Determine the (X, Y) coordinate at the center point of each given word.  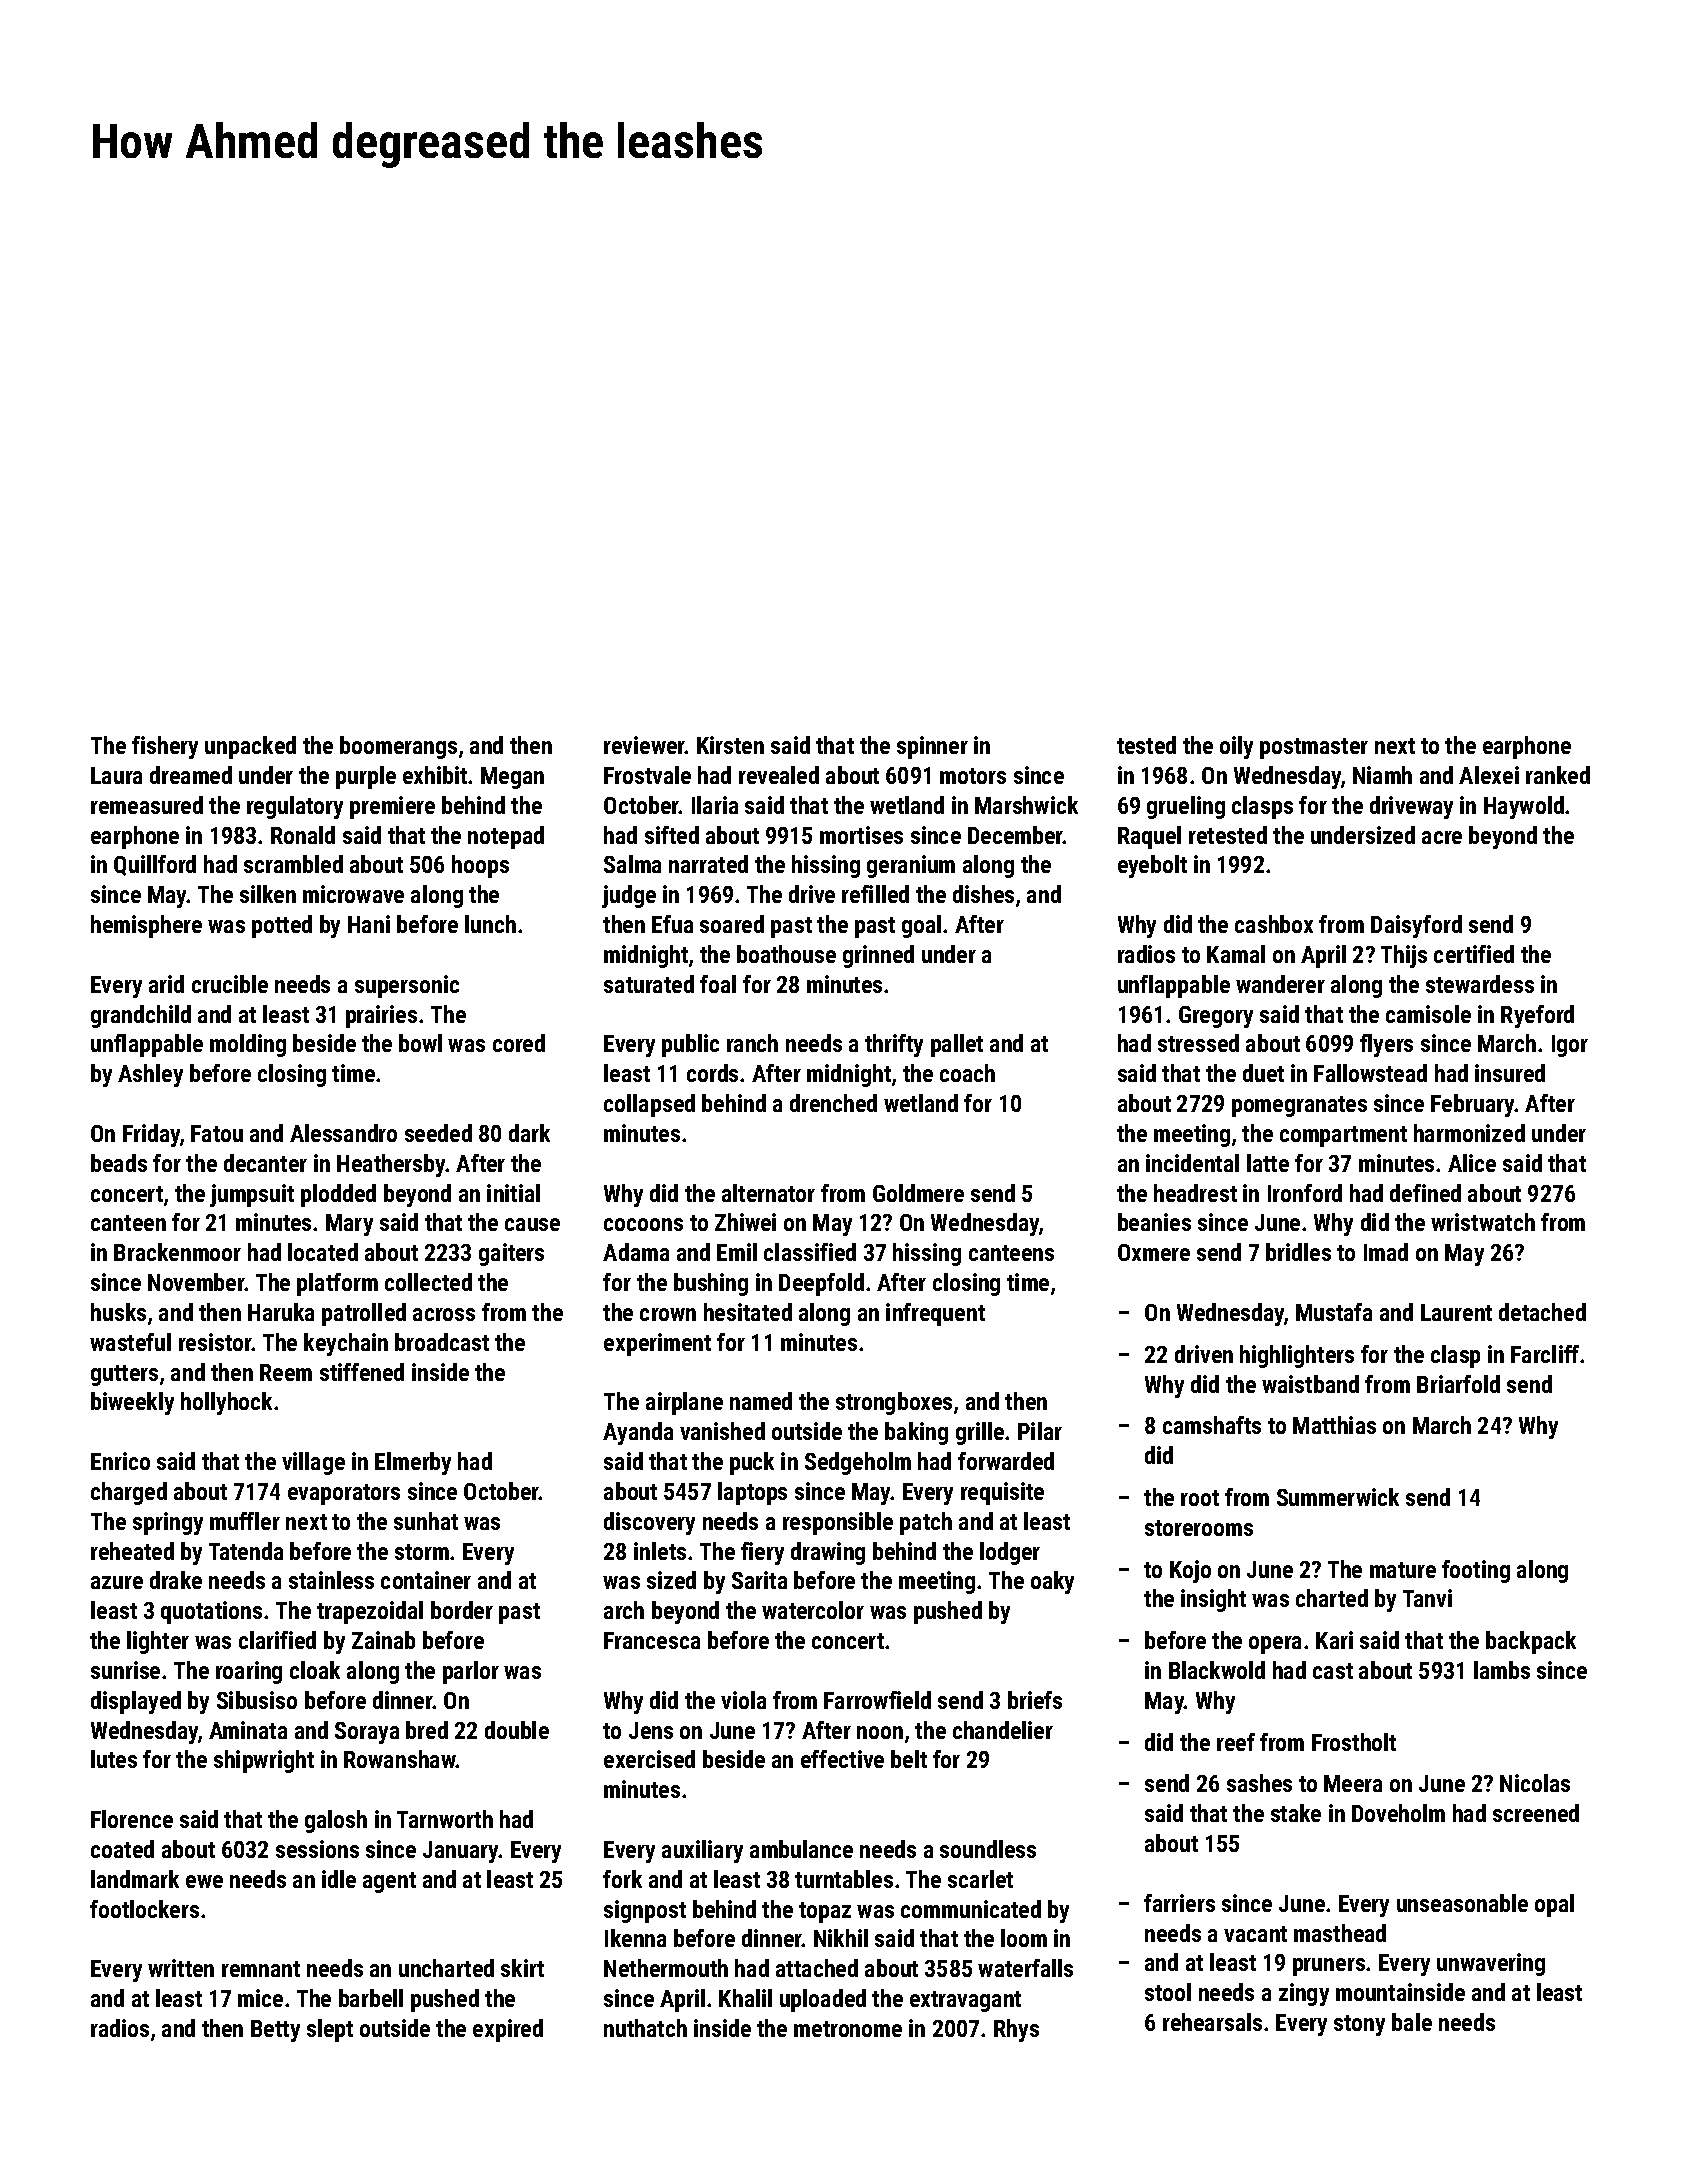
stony (1359, 2025)
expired (508, 2030)
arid (166, 984)
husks (118, 1312)
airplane (684, 1403)
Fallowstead (1370, 1073)
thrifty (894, 1045)
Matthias (1334, 1425)
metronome (848, 2029)
